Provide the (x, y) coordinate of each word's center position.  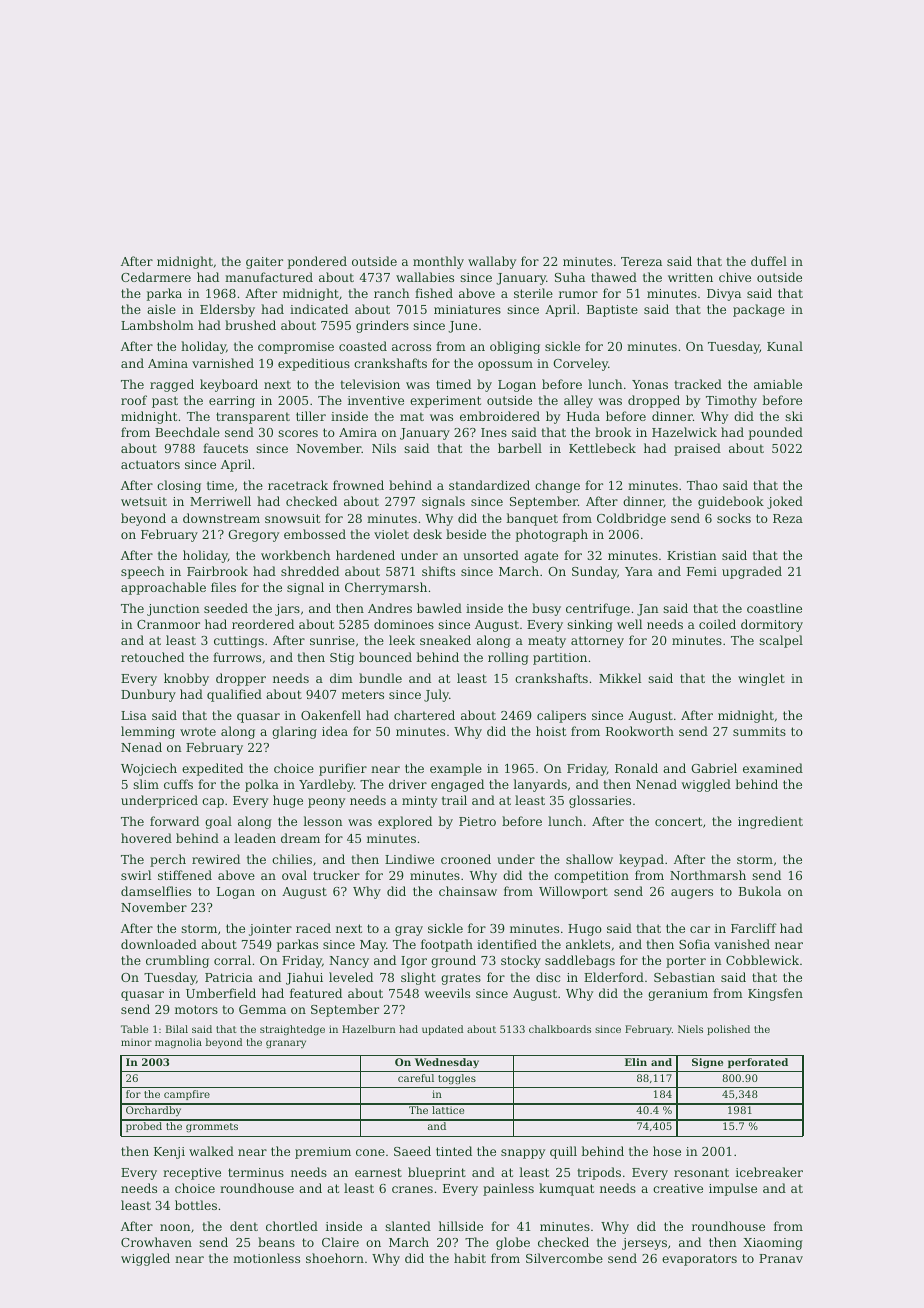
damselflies (156, 891)
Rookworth (640, 731)
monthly (438, 262)
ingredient (770, 822)
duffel (769, 261)
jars (287, 610)
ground (453, 961)
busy (546, 609)
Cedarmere (156, 277)
